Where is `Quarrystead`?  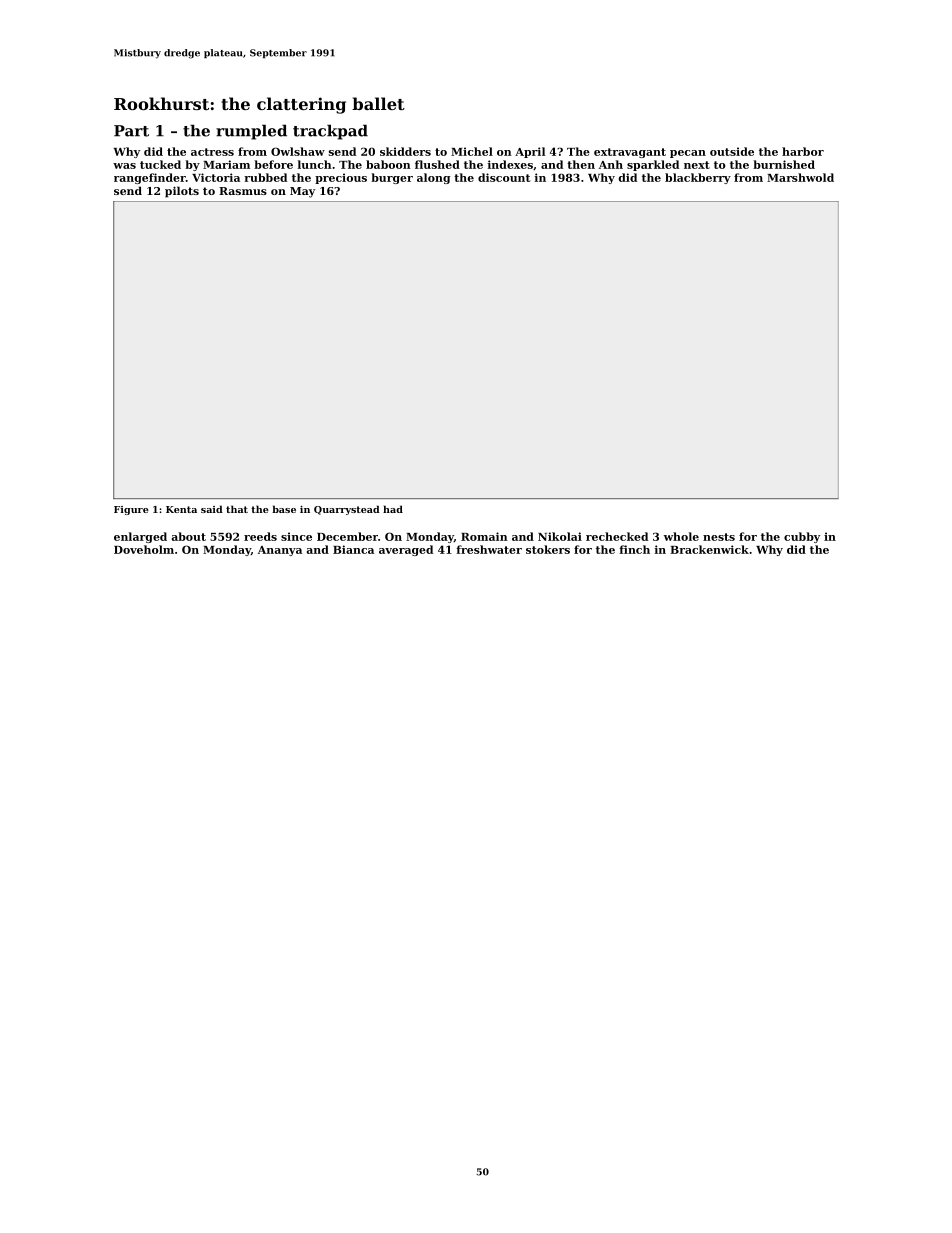 Quarrystead is located at coordinates (347, 510).
